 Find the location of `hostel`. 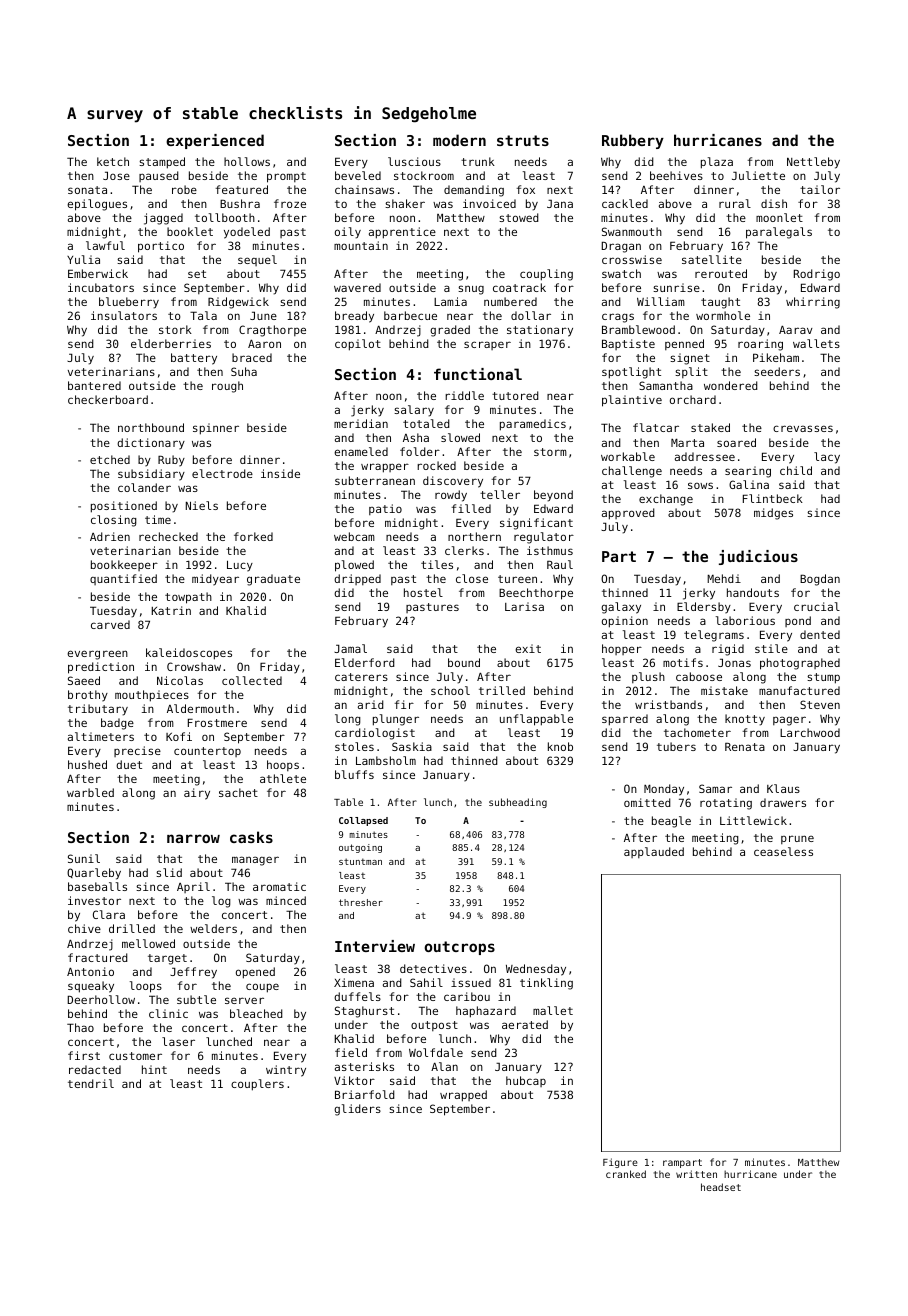

hostel is located at coordinates (423, 592).
